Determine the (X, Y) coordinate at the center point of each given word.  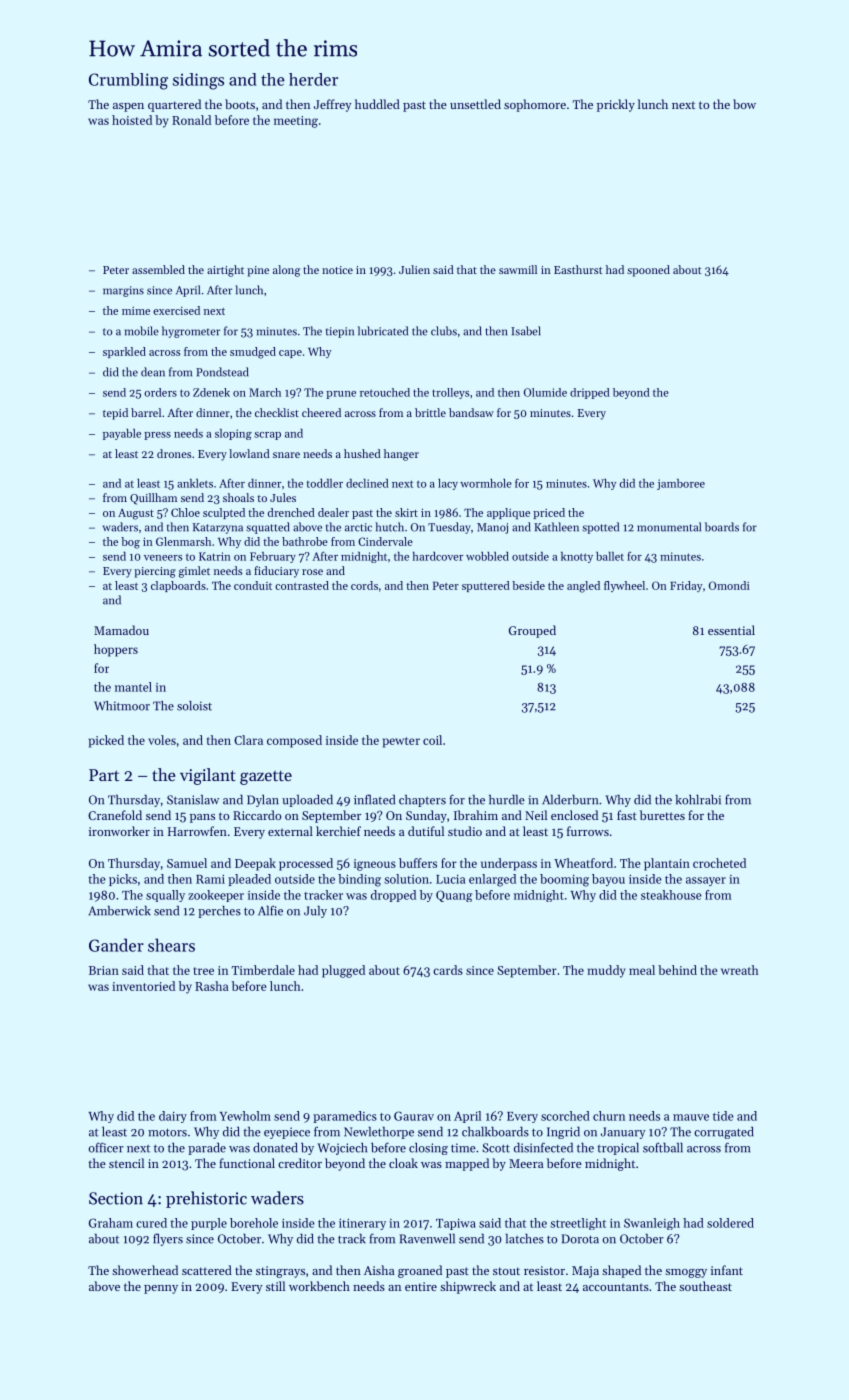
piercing (155, 572)
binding (359, 880)
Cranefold (115, 815)
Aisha (379, 1270)
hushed (362, 453)
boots (240, 104)
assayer (706, 881)
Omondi (729, 585)
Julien (414, 269)
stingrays (280, 1272)
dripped (590, 393)
